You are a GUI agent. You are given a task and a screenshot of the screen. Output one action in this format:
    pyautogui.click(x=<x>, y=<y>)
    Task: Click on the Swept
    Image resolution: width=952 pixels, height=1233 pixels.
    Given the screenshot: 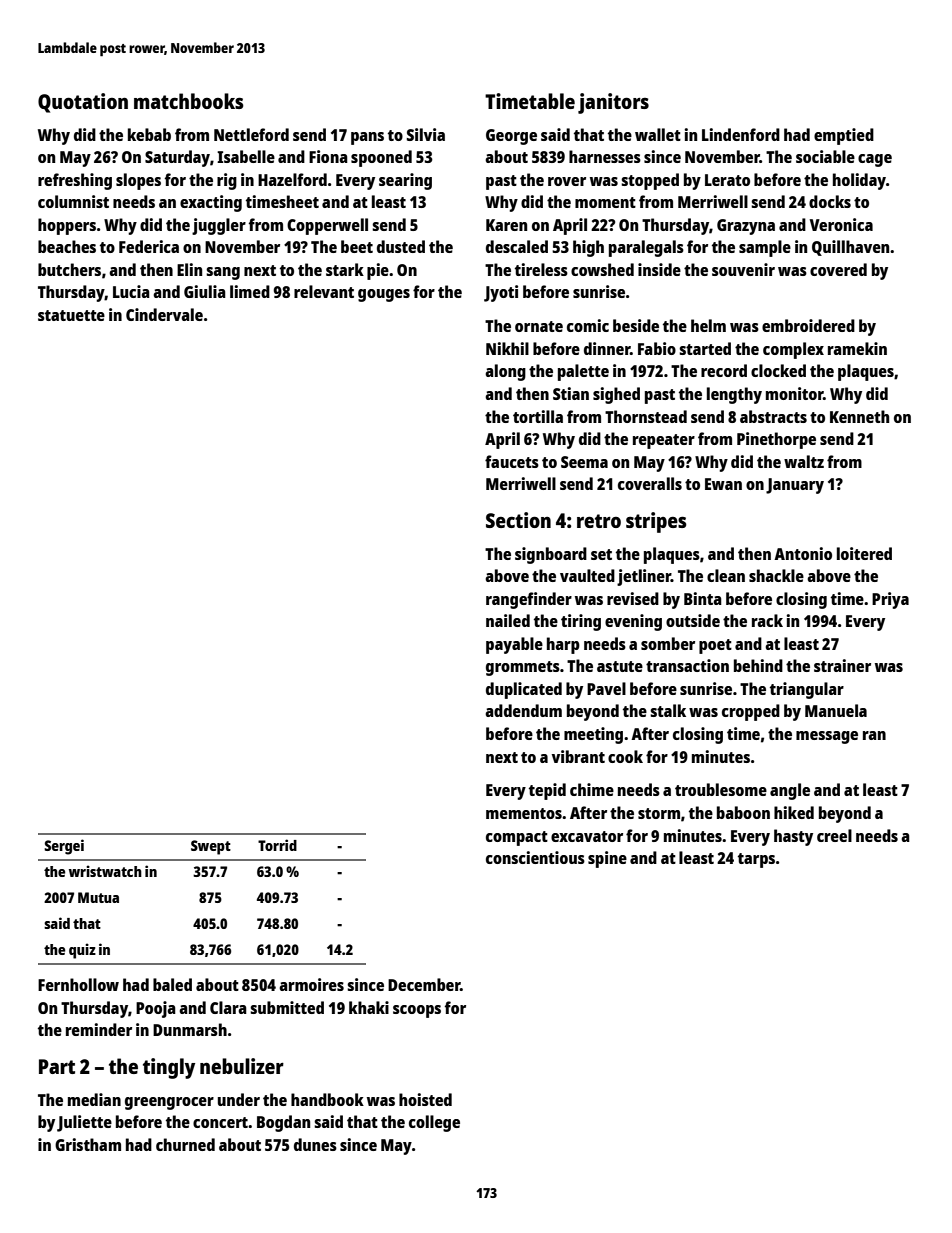 What is the action you would take?
    pyautogui.click(x=211, y=847)
